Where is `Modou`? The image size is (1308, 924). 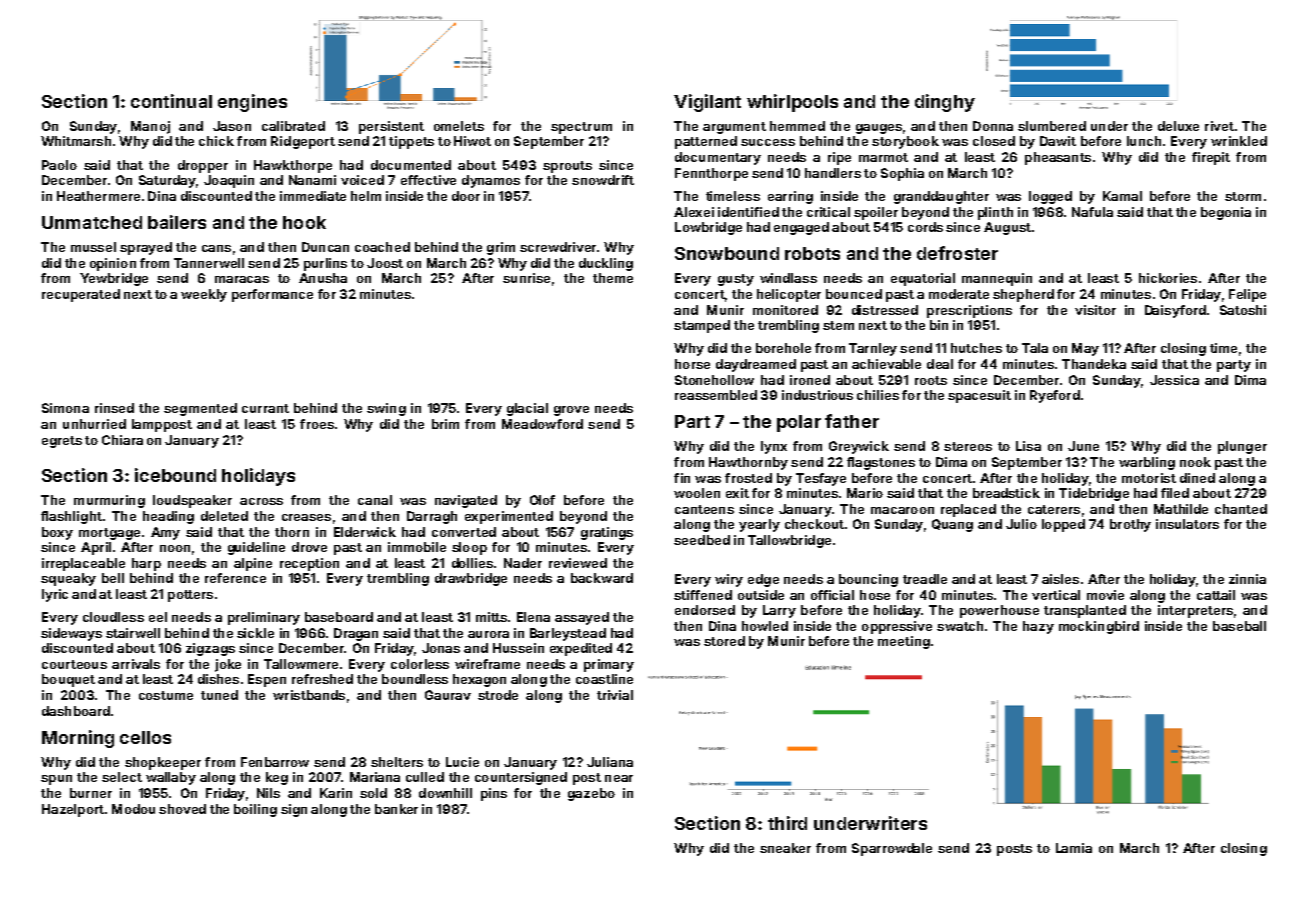
Modou is located at coordinates (133, 809).
